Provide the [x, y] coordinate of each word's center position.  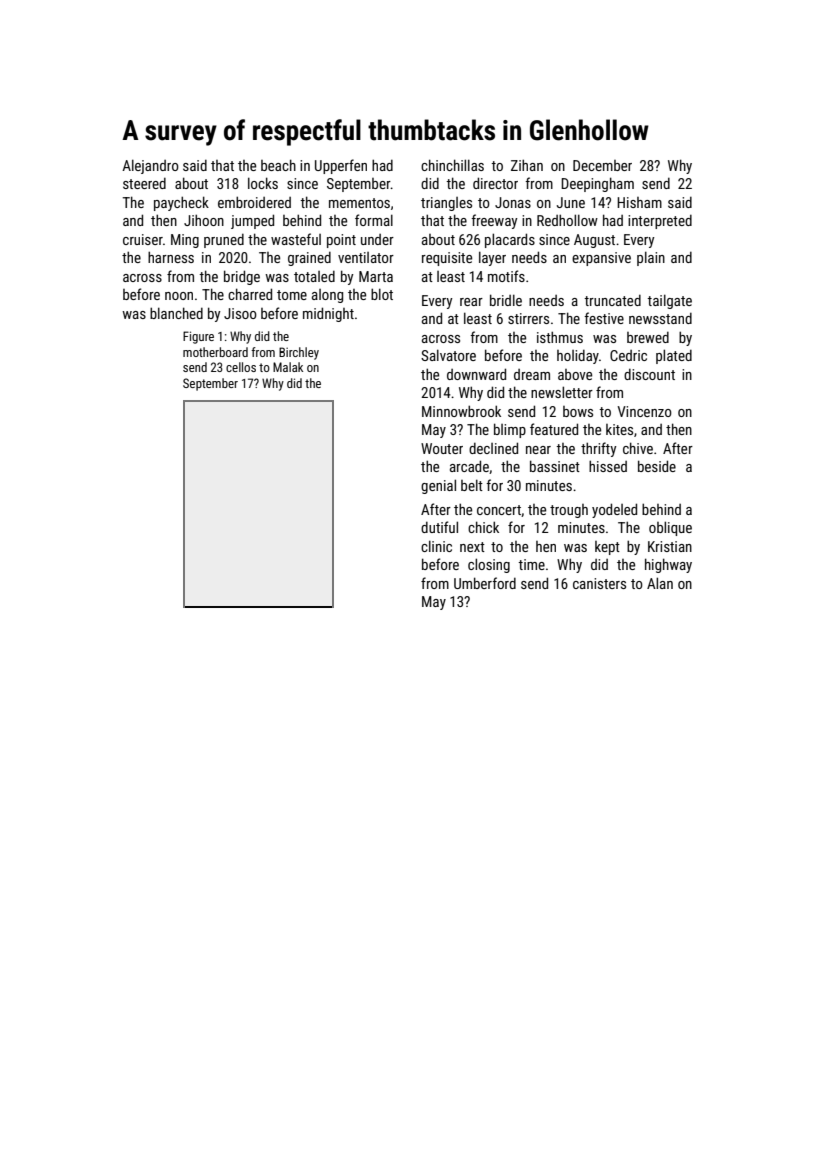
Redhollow [567, 220]
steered [144, 183]
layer [492, 258]
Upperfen [341, 166]
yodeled [614, 510]
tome [292, 295]
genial [438, 486]
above [575, 374]
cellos [241, 367]
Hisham [639, 202]
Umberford [485, 583]
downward [476, 374]
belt [472, 485]
